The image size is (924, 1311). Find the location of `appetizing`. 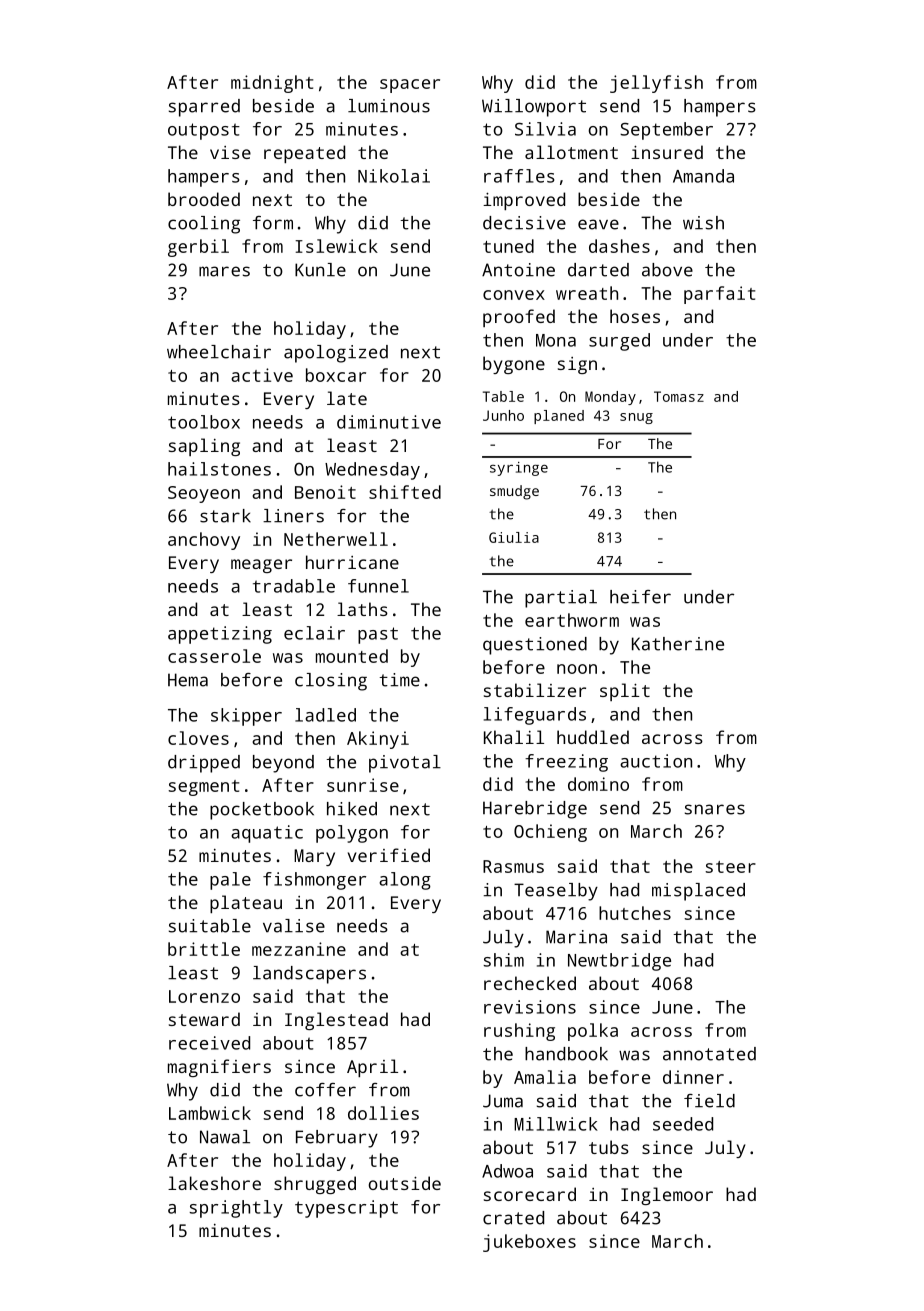

appetizing is located at coordinates (220, 635).
